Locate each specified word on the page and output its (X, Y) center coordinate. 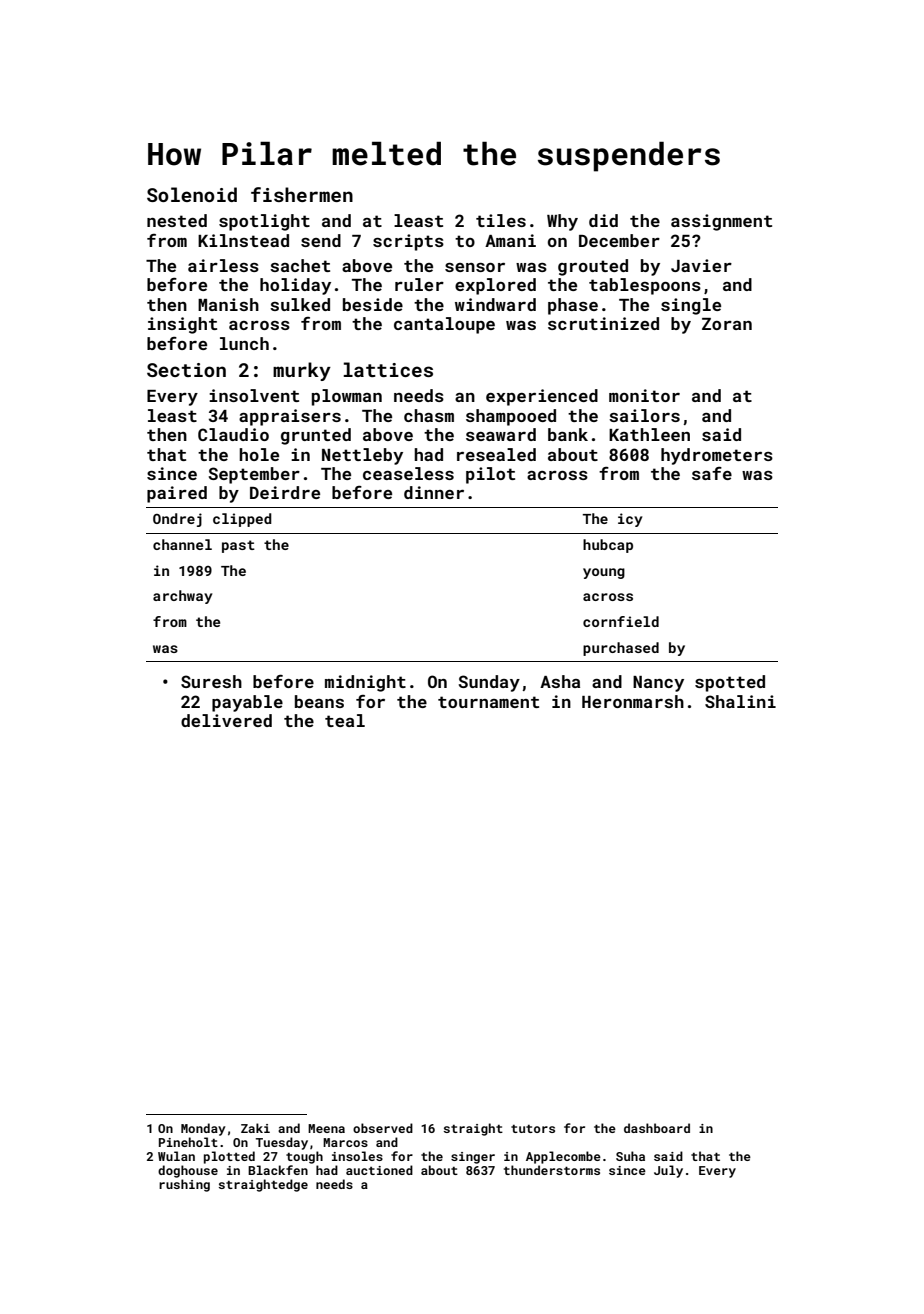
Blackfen (278, 1170)
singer (473, 1158)
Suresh (211, 681)
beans (319, 701)
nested (177, 220)
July (668, 1171)
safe (712, 473)
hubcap (608, 546)
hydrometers (717, 456)
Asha (560, 681)
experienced (542, 397)
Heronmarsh (633, 701)
